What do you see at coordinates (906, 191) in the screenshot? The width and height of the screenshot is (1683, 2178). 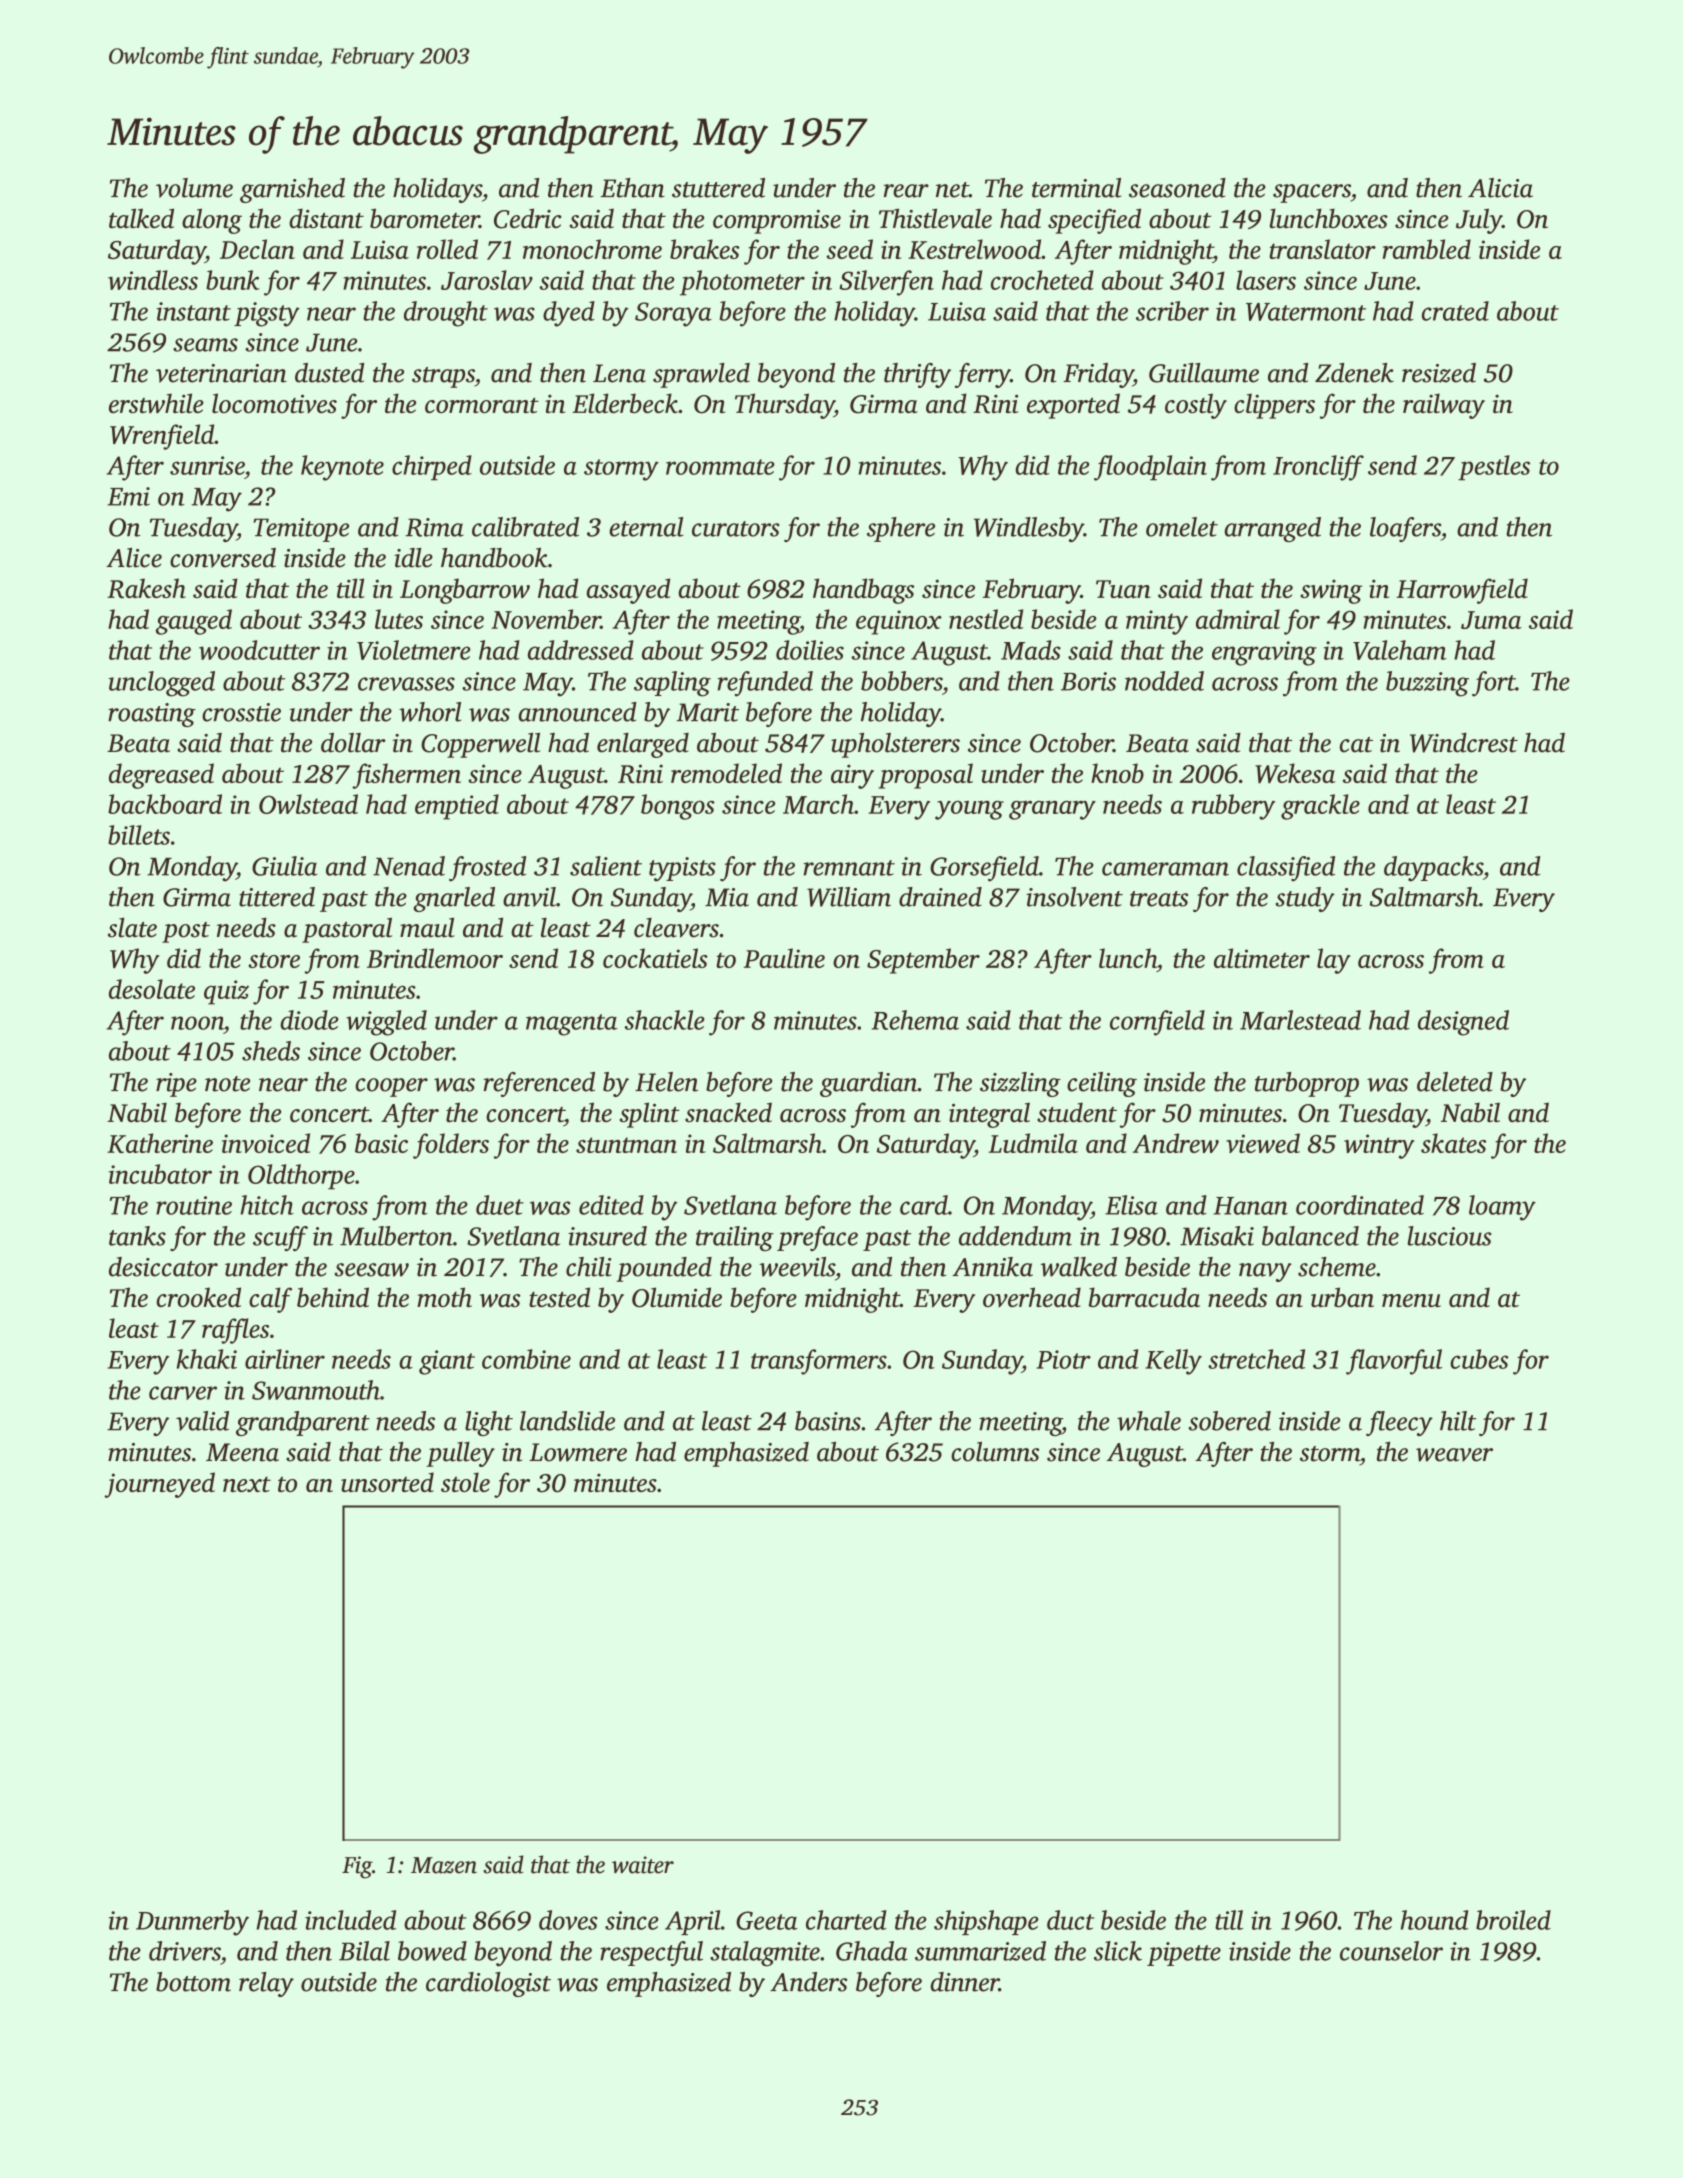 I see `rear` at bounding box center [906, 191].
